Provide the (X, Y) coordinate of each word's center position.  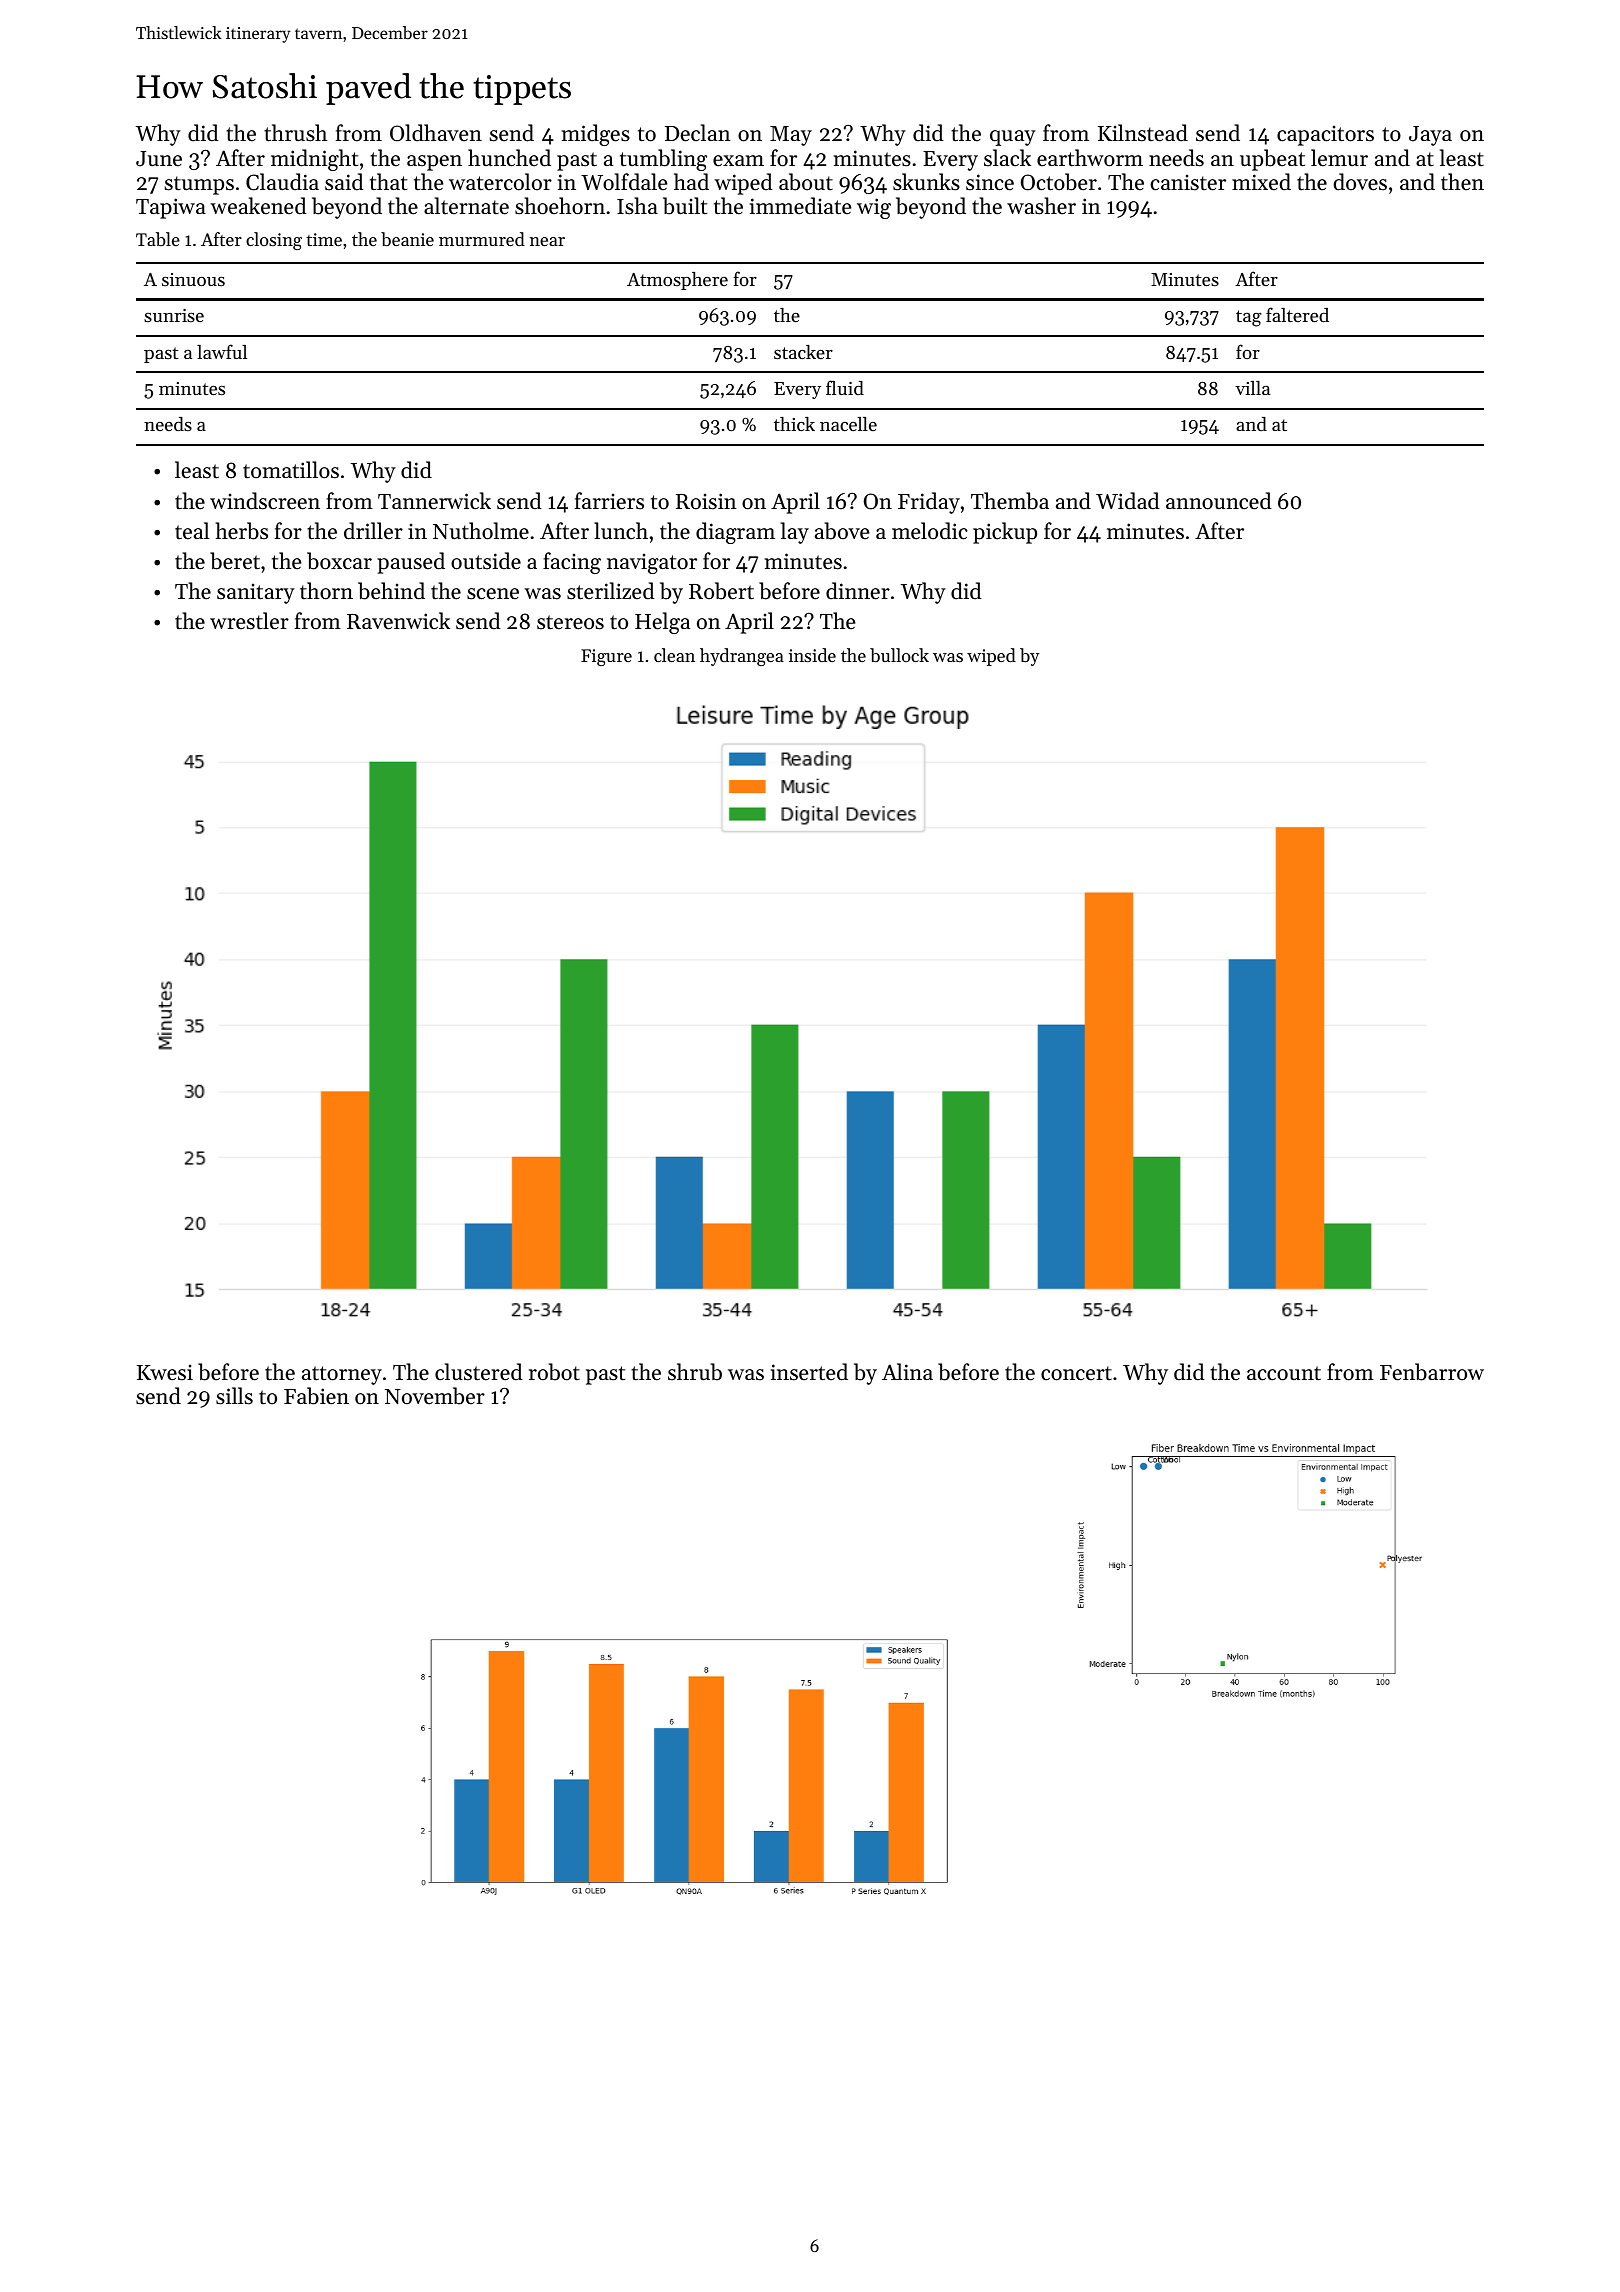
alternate (466, 206)
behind (391, 591)
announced (1219, 501)
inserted (809, 1372)
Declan (697, 133)
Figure (606, 657)
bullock (899, 655)
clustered (479, 1372)
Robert (721, 591)
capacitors (1325, 135)
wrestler (249, 621)
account (1284, 1373)
